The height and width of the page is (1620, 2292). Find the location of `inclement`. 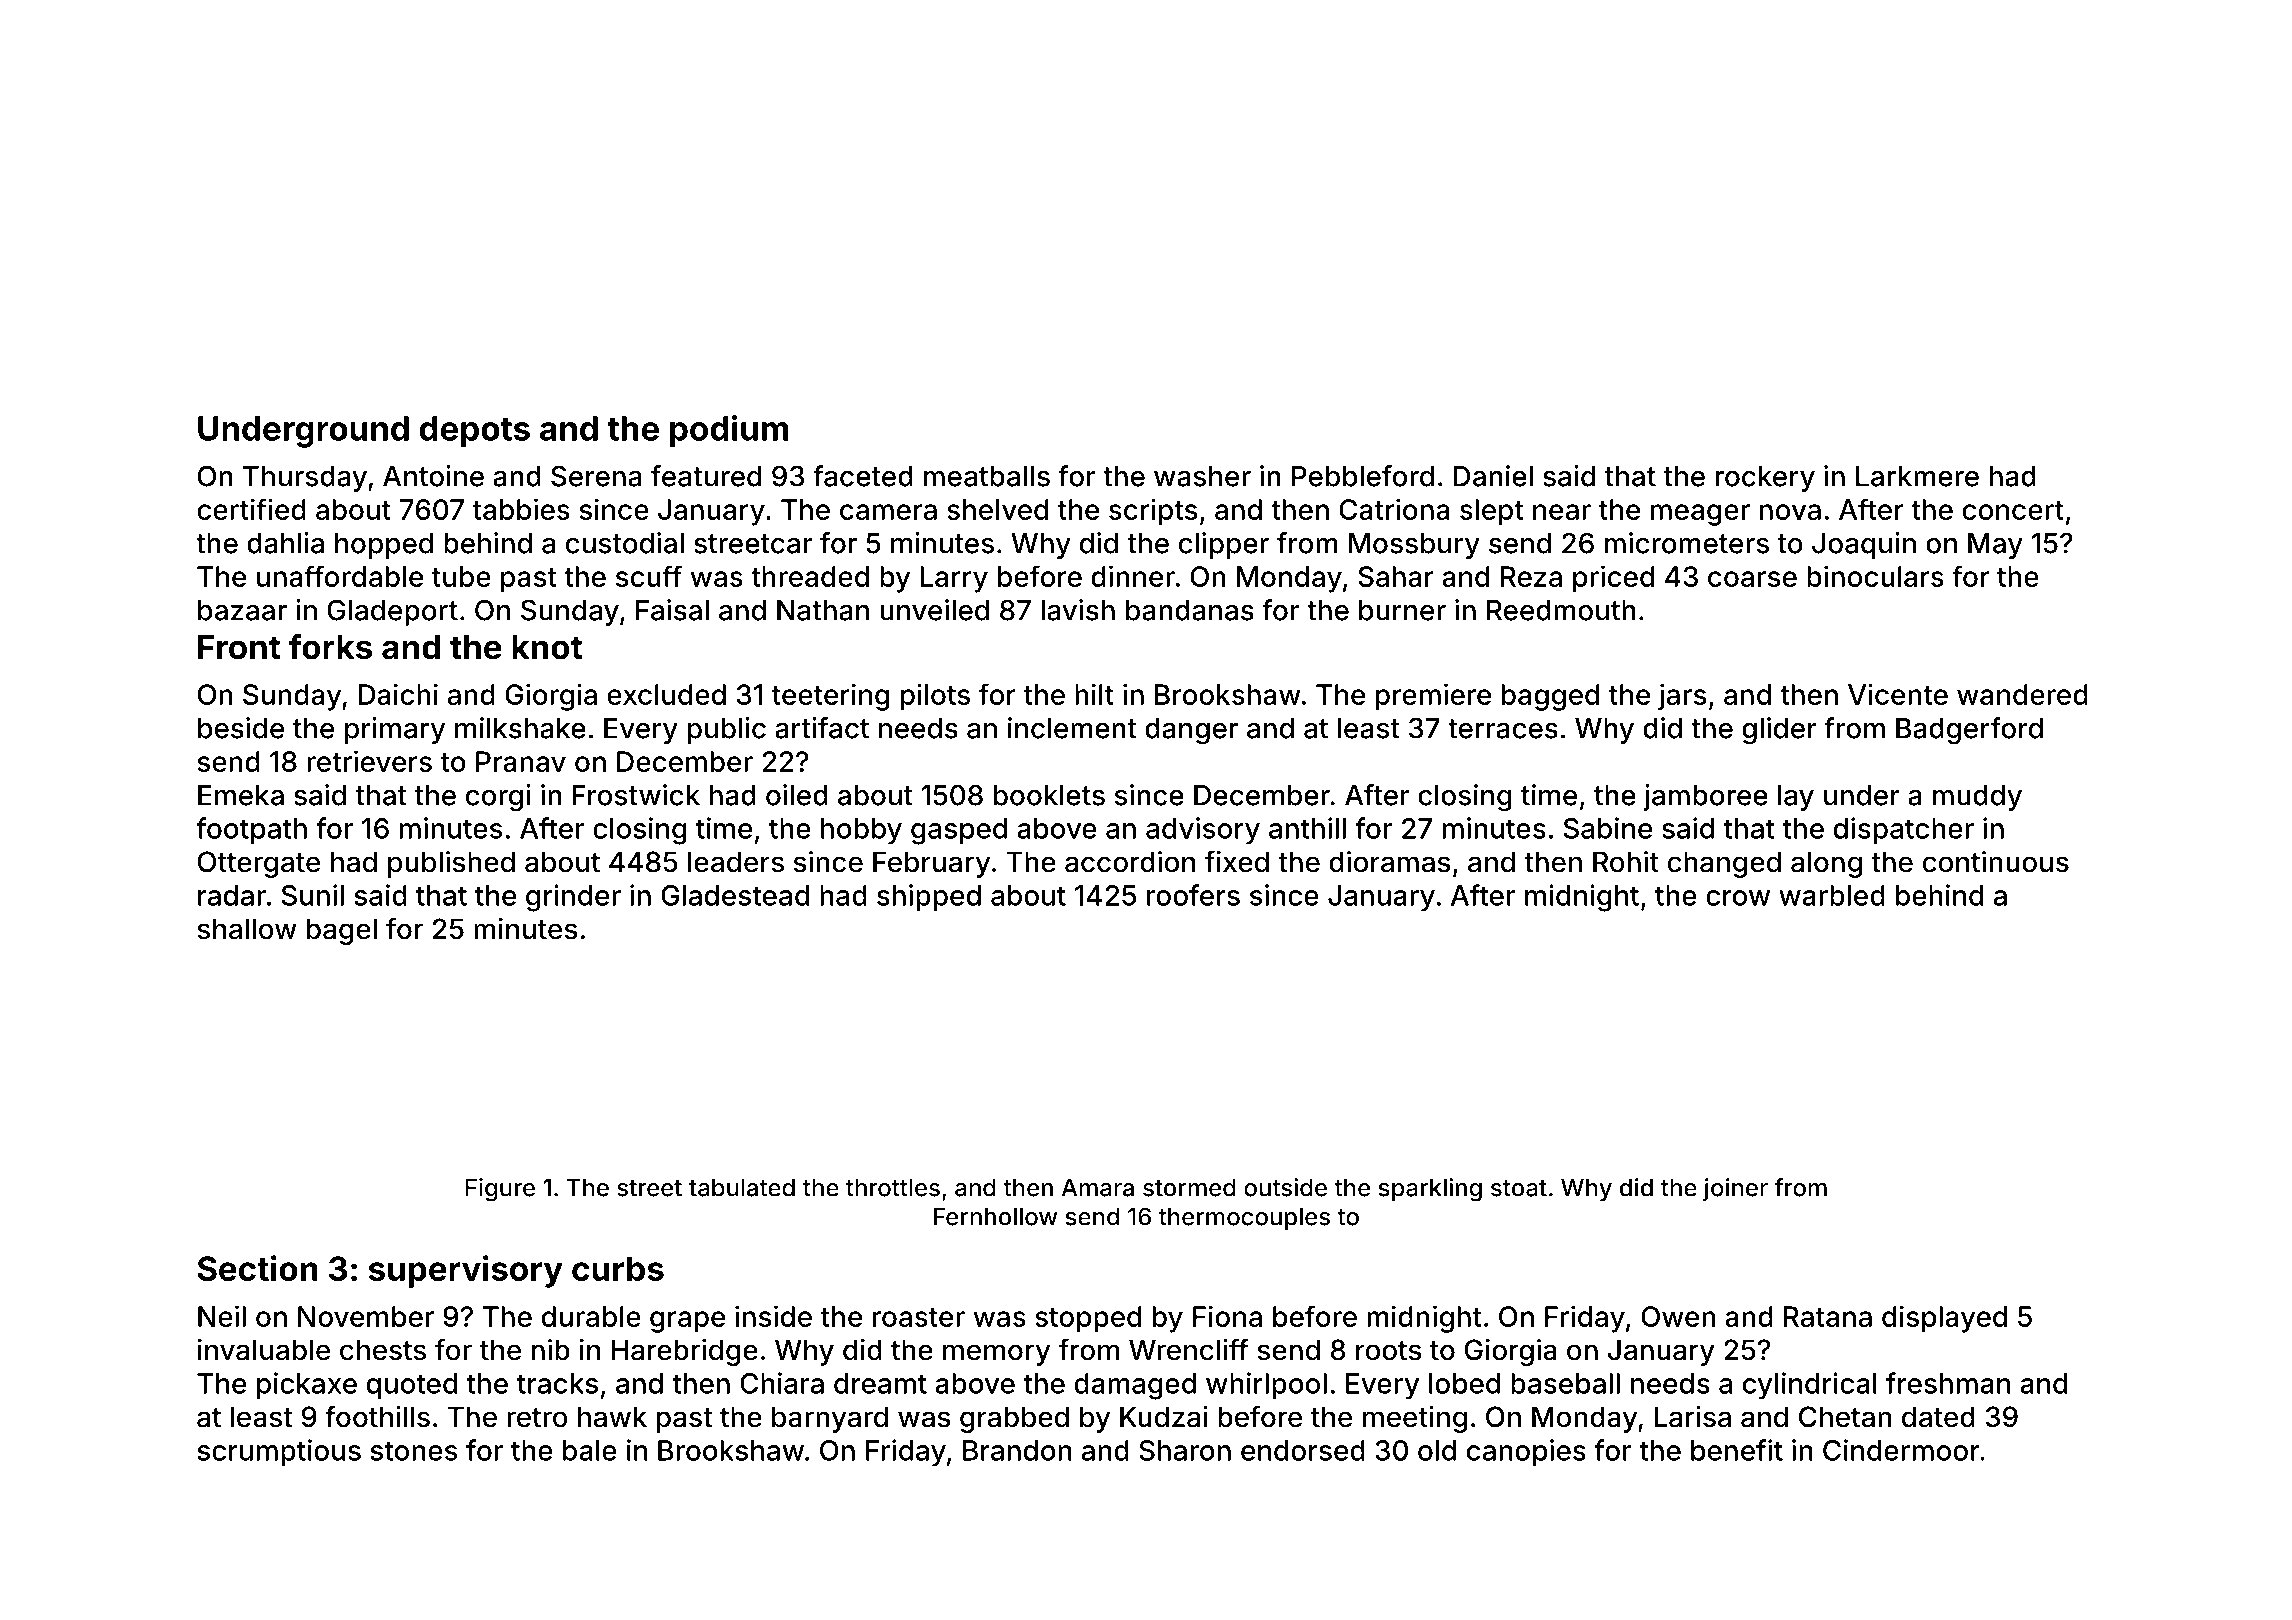

inclement is located at coordinates (1072, 728).
